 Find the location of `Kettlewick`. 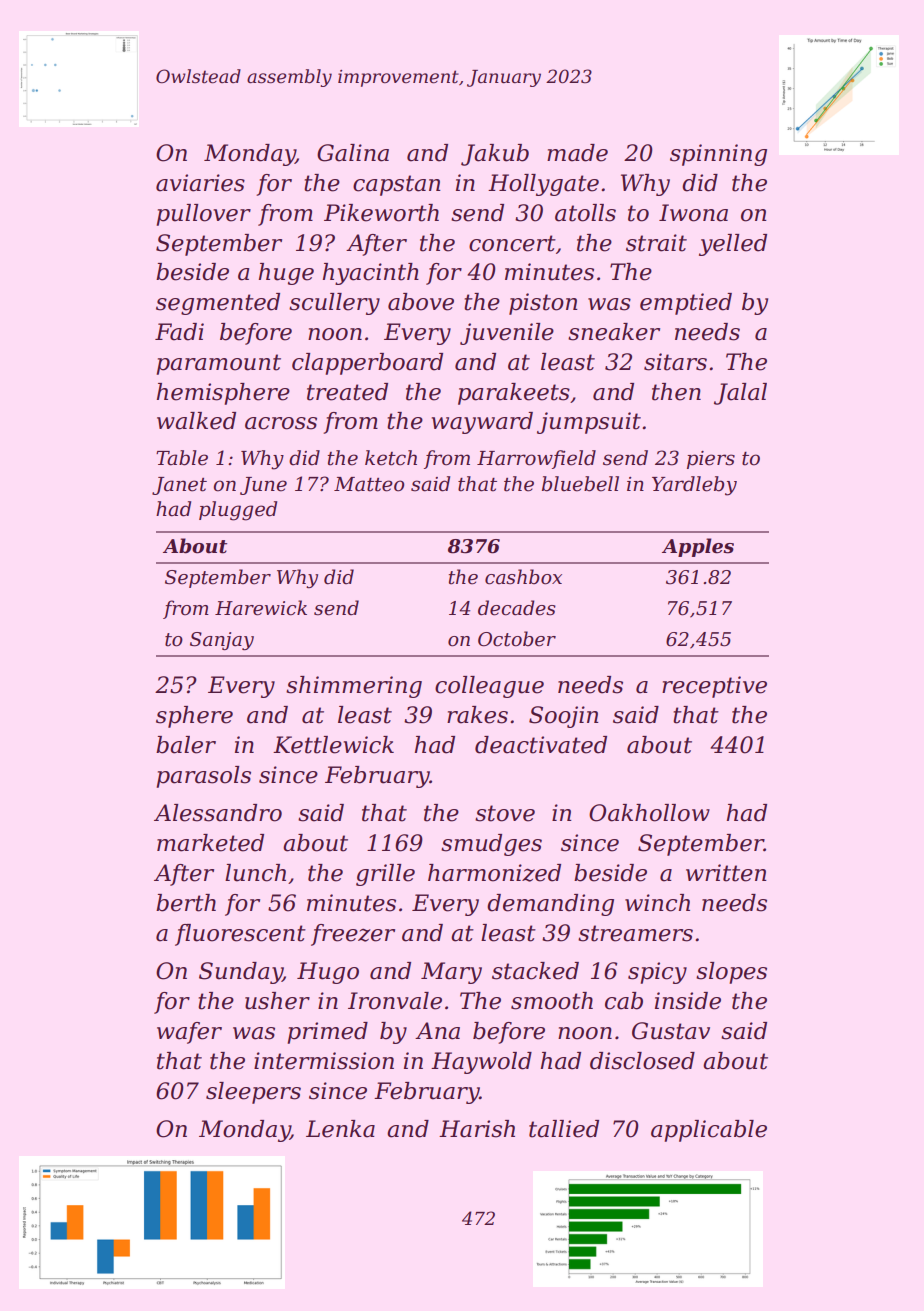

Kettlewick is located at coordinates (333, 745).
